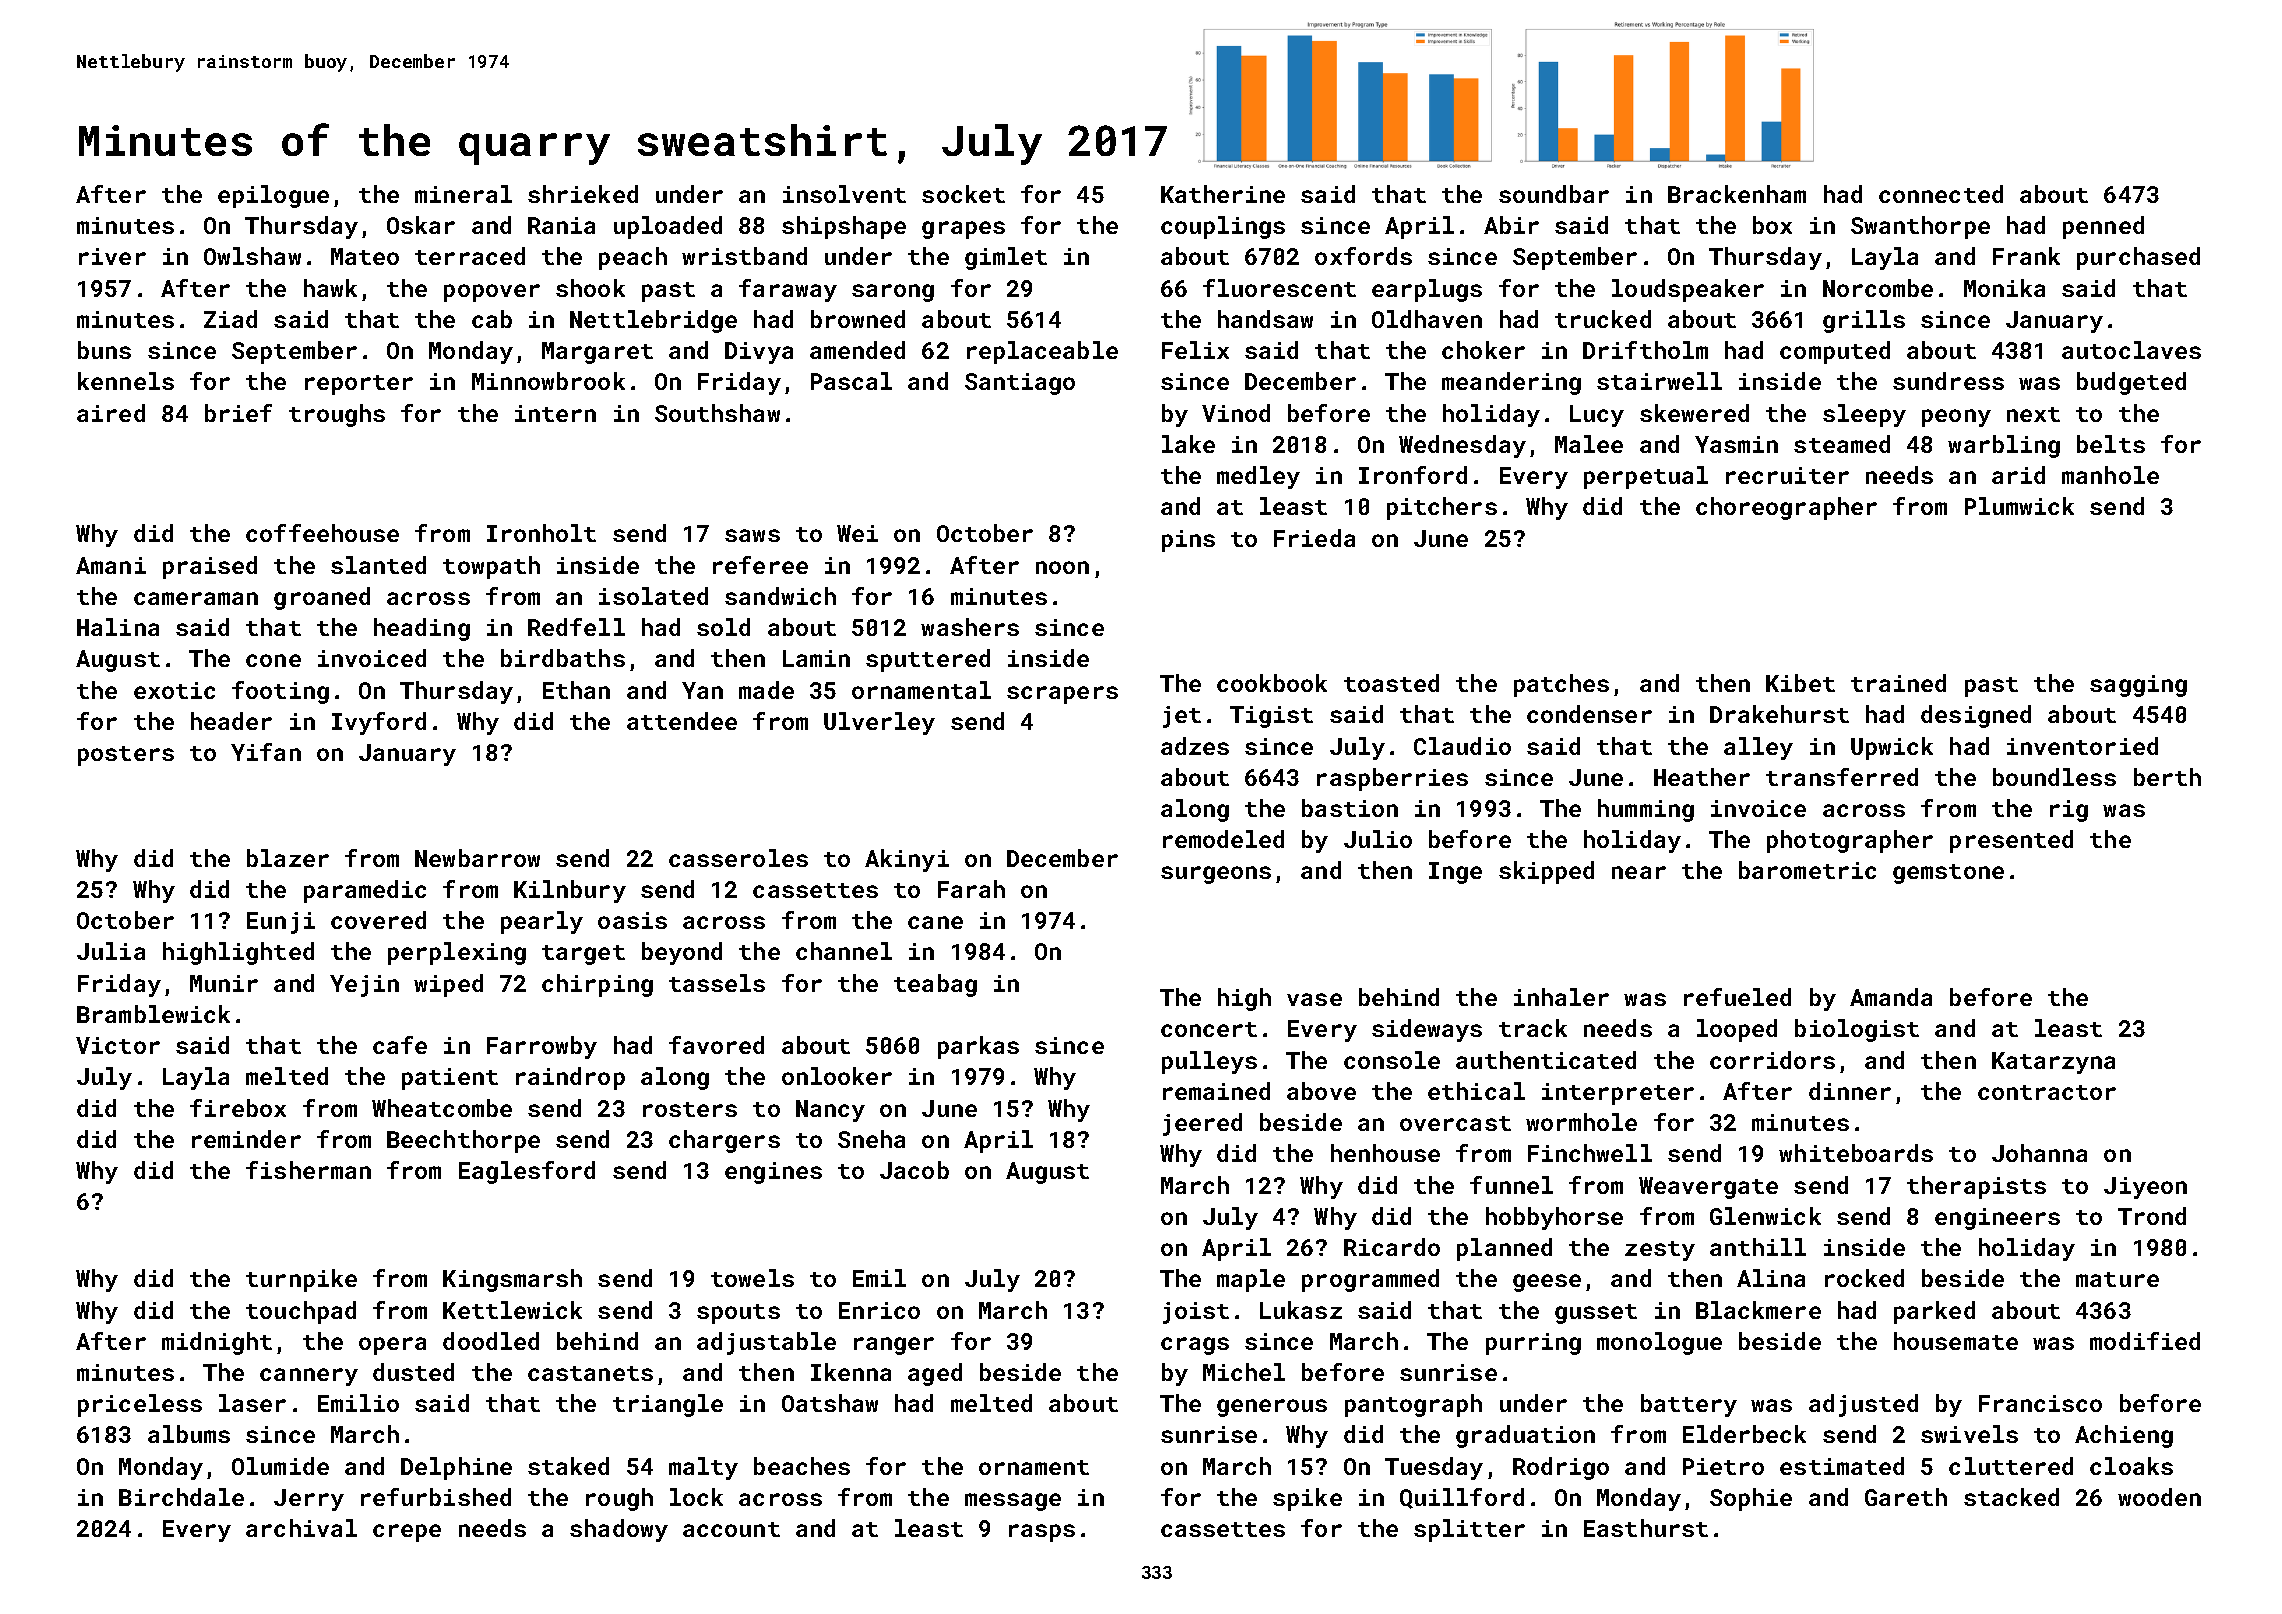  I want to click on Akinyi, so click(907, 860).
